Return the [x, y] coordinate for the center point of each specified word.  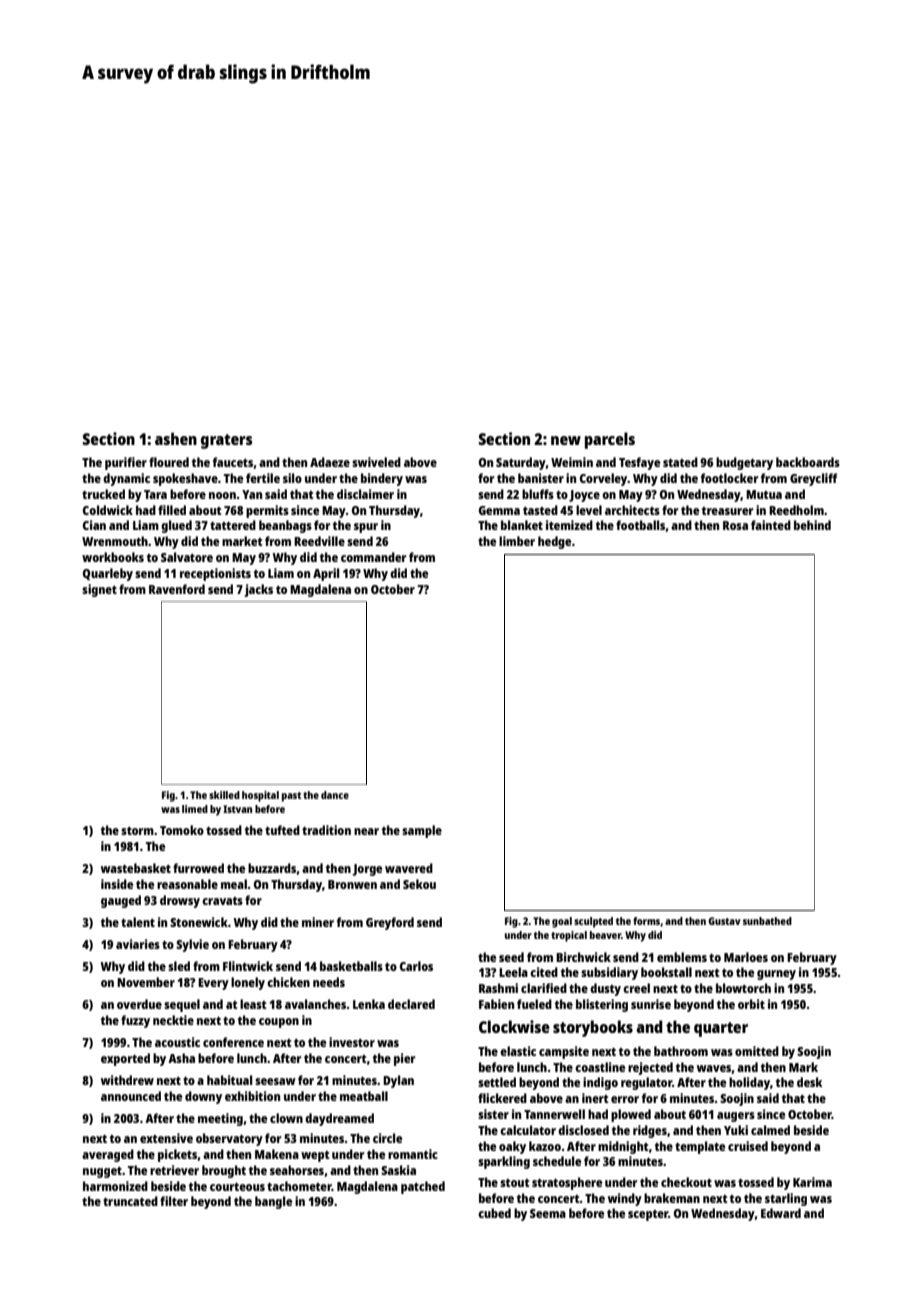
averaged [108, 1155]
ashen [176, 438]
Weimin [572, 462]
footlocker [729, 478]
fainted [771, 525]
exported [125, 1059]
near [366, 831]
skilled [224, 795]
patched [423, 1187]
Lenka [369, 1004]
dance [335, 795]
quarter [721, 1029]
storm [137, 831]
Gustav [724, 921]
